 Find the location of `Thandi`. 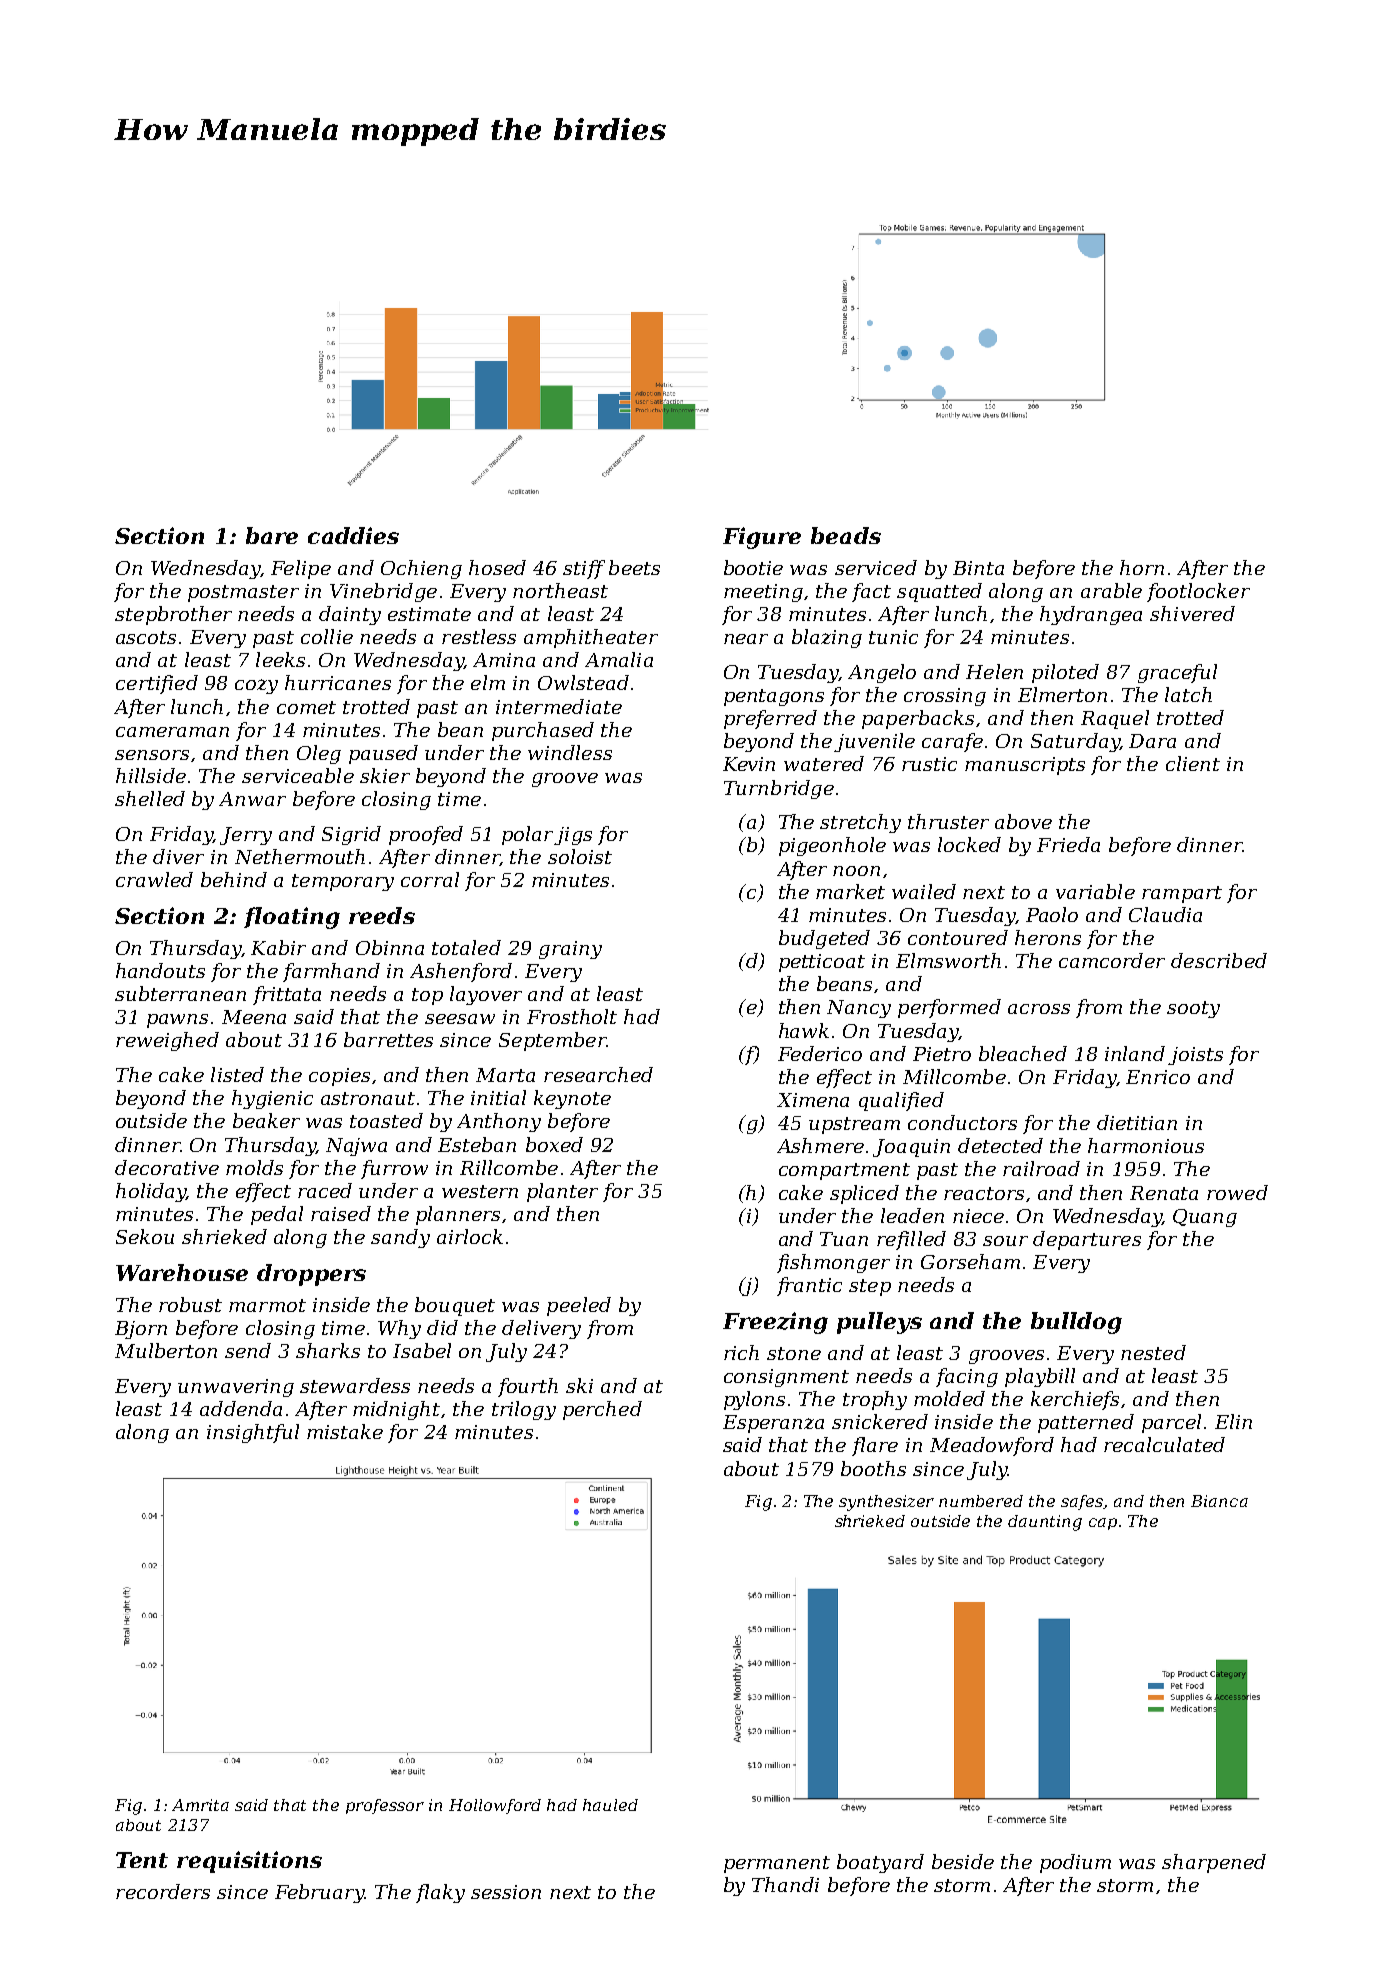

Thandi is located at coordinates (785, 1884).
